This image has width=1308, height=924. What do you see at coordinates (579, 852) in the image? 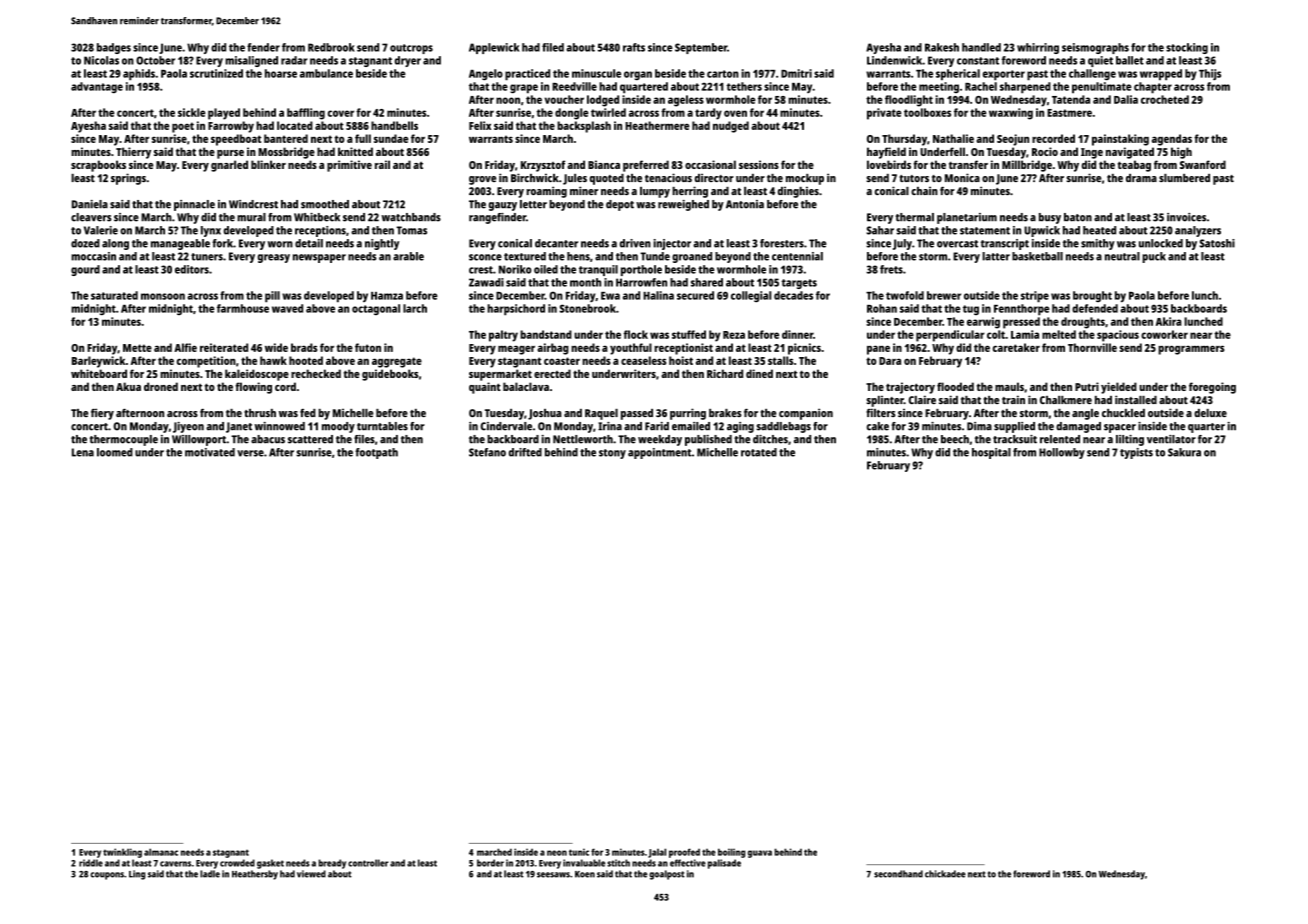
I see `tunic` at bounding box center [579, 852].
